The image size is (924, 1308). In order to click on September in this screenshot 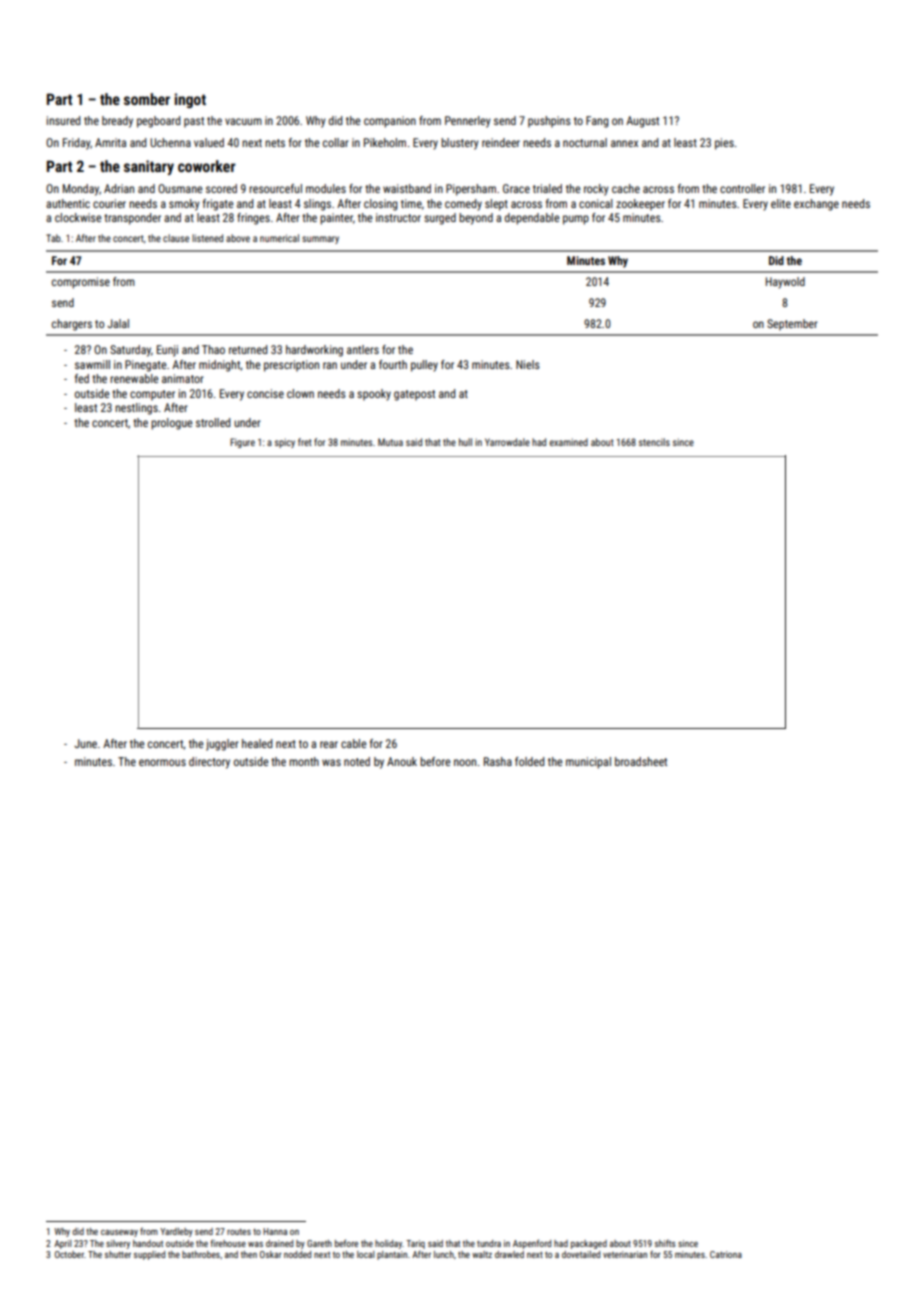, I will do `click(792, 325)`.
